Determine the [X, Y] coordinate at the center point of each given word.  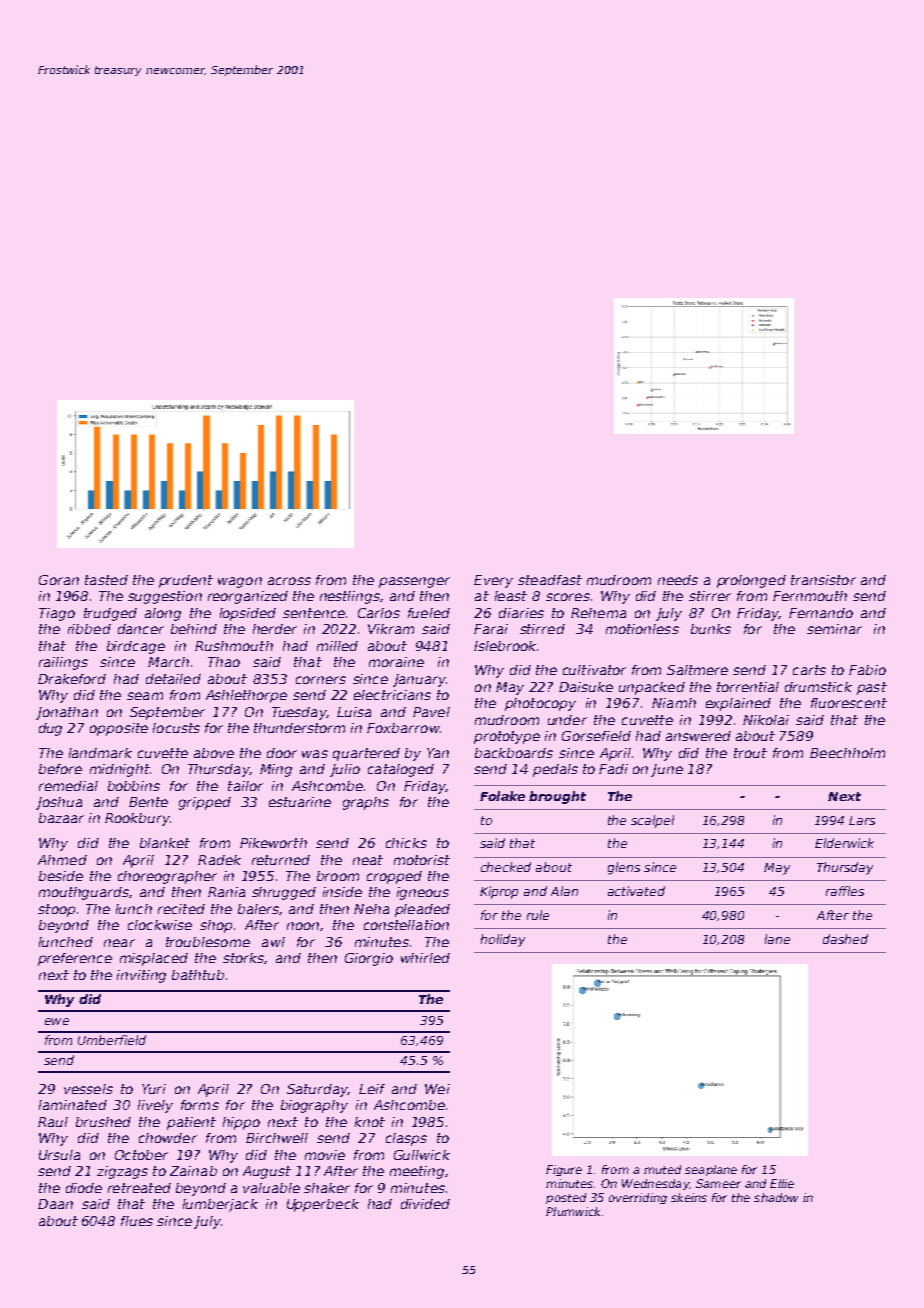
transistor [823, 580]
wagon [240, 582]
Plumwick [573, 1211]
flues [137, 1221]
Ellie [782, 1183]
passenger [414, 582]
